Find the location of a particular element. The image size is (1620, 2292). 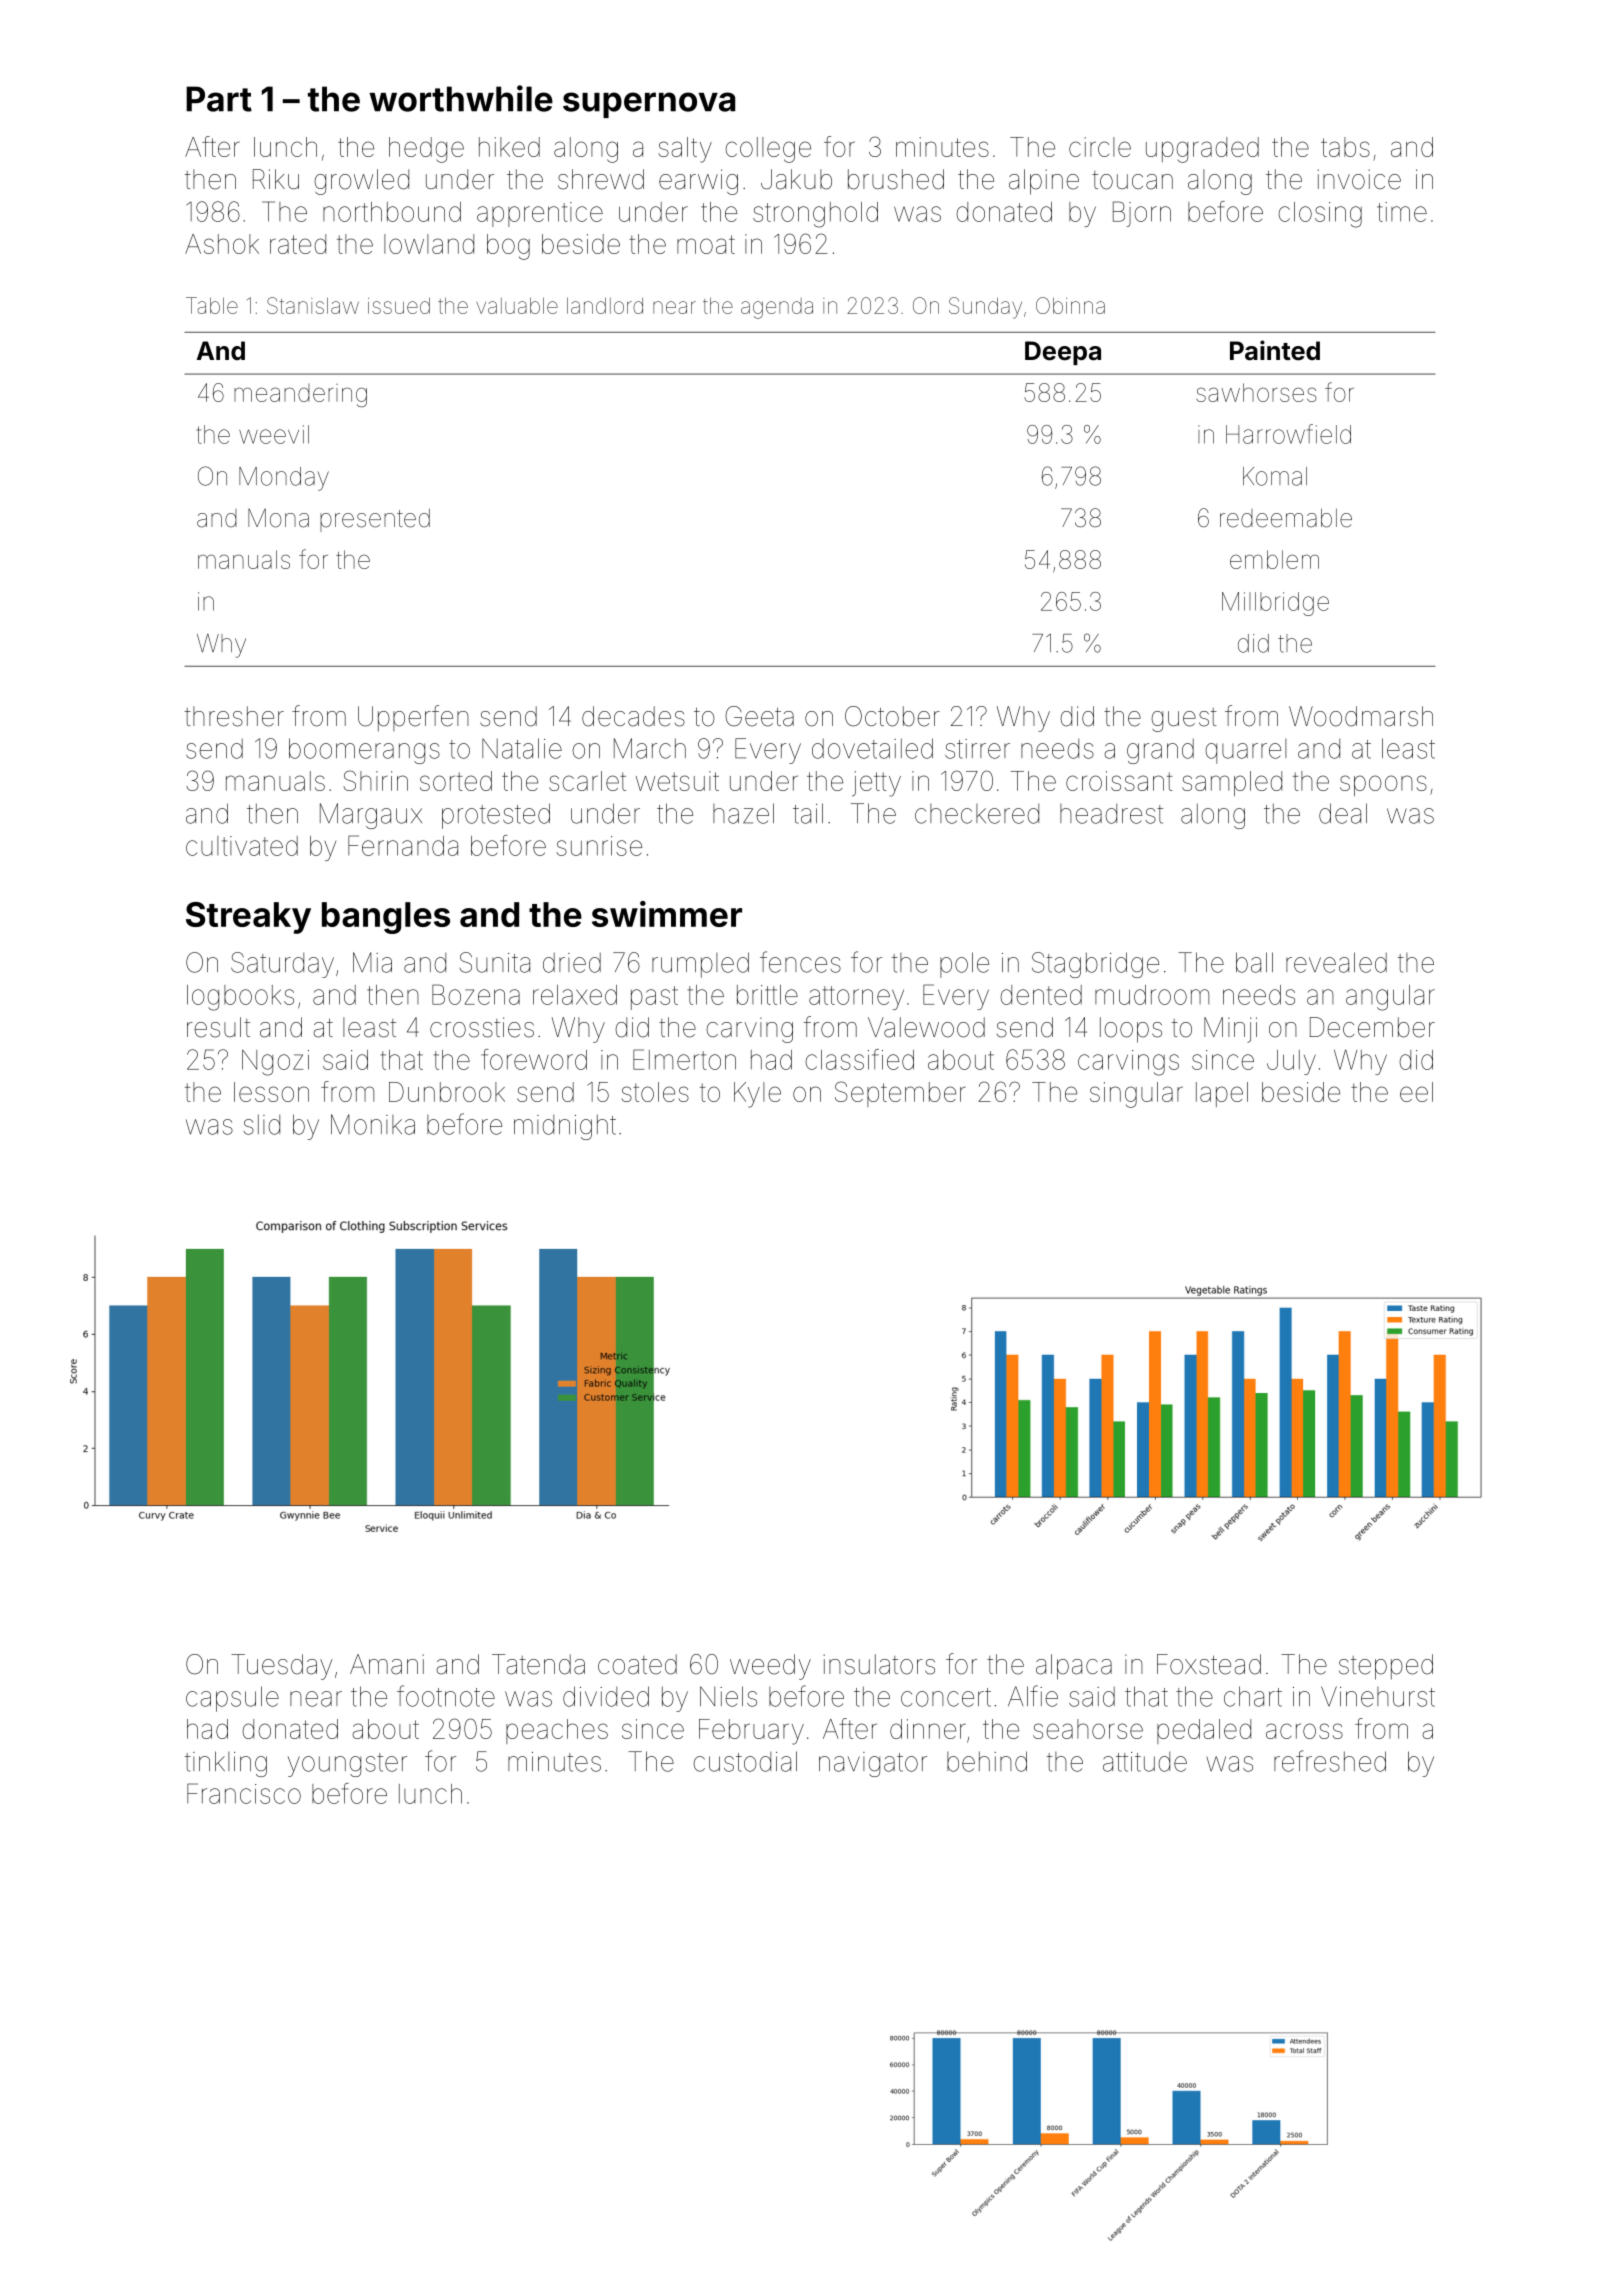

Monika is located at coordinates (373, 1124).
